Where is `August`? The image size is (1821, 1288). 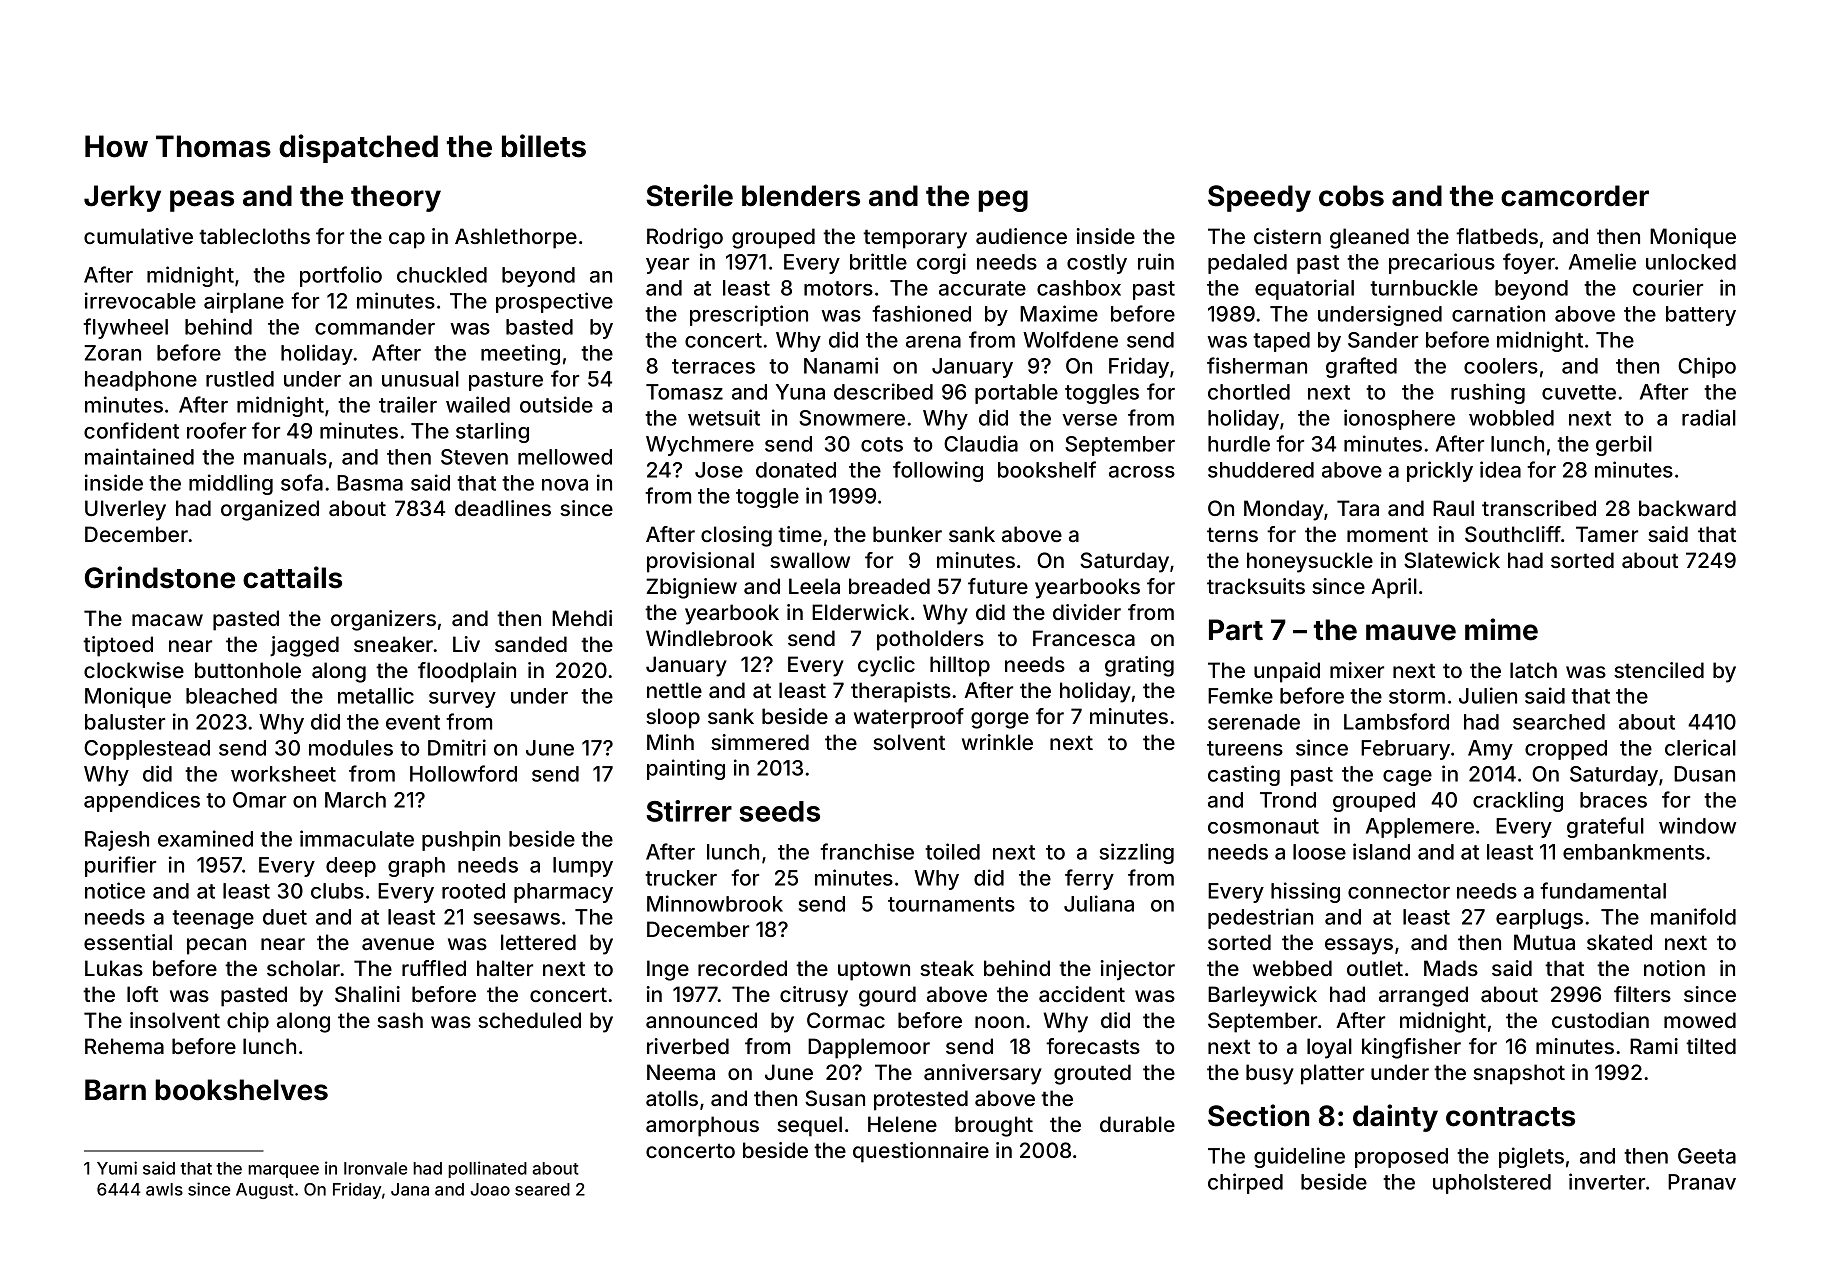 August is located at coordinates (265, 1191).
